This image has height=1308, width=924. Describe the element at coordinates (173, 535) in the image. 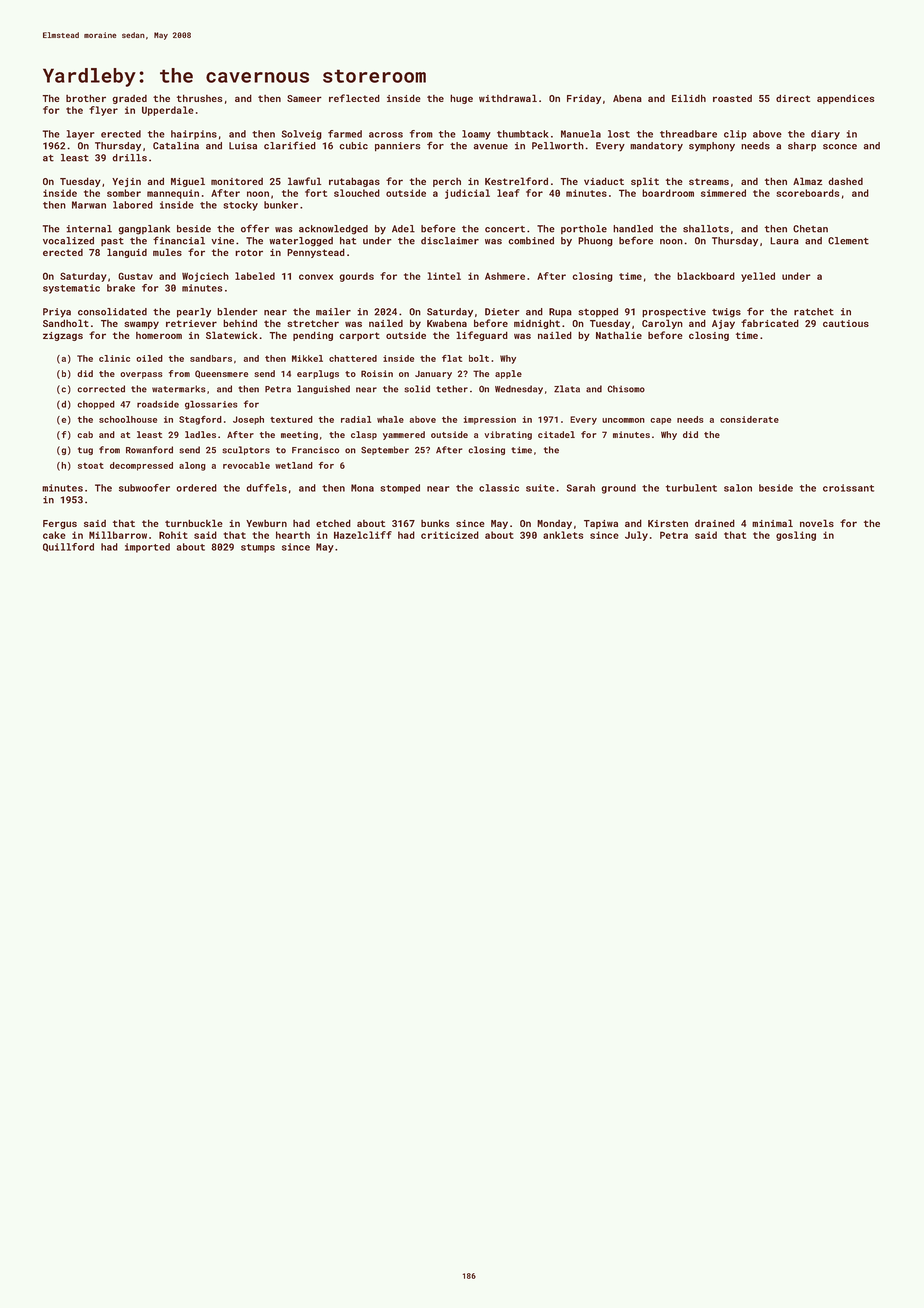

I see `Rohit` at that location.
